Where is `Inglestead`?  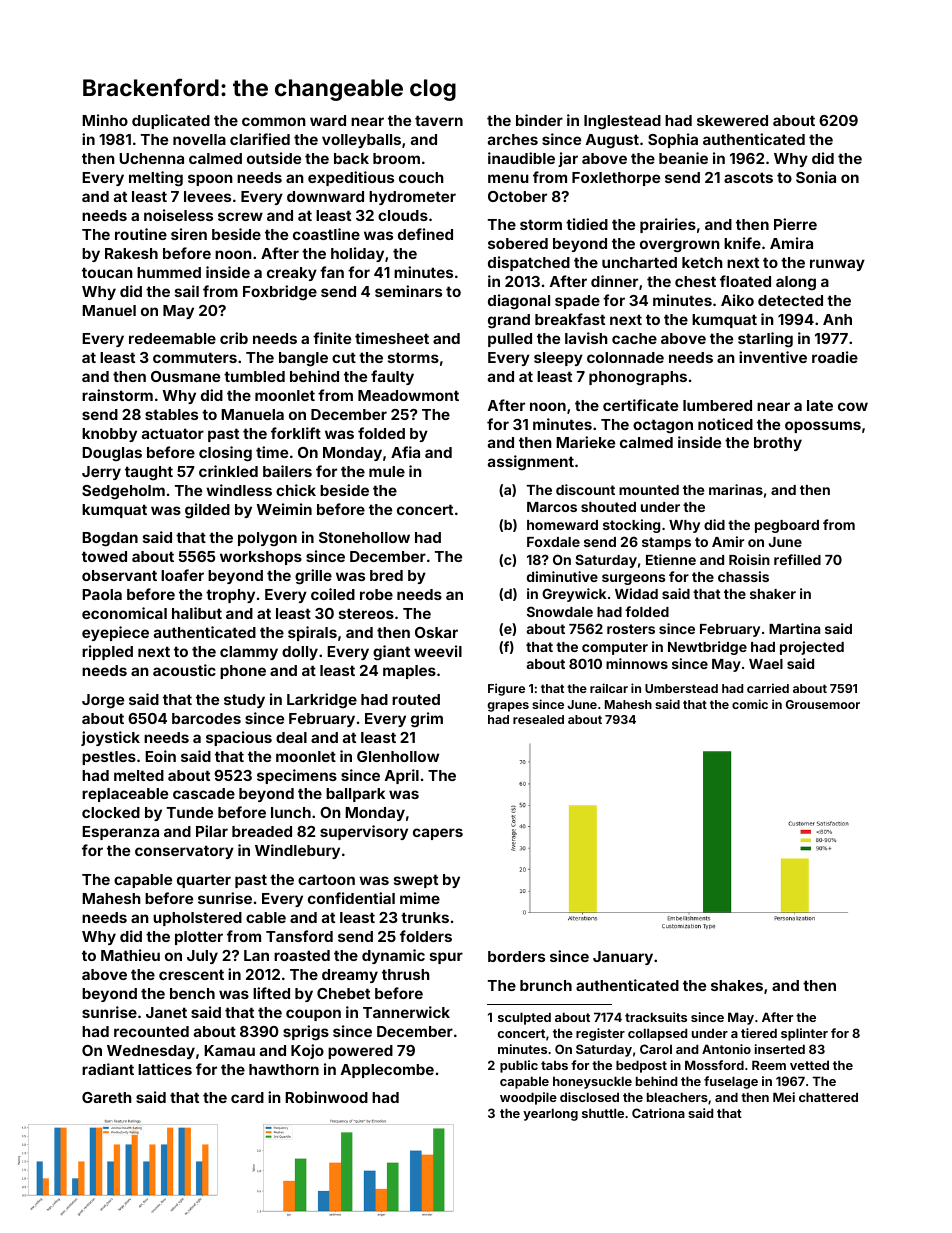
Inglestead is located at coordinates (622, 122).
